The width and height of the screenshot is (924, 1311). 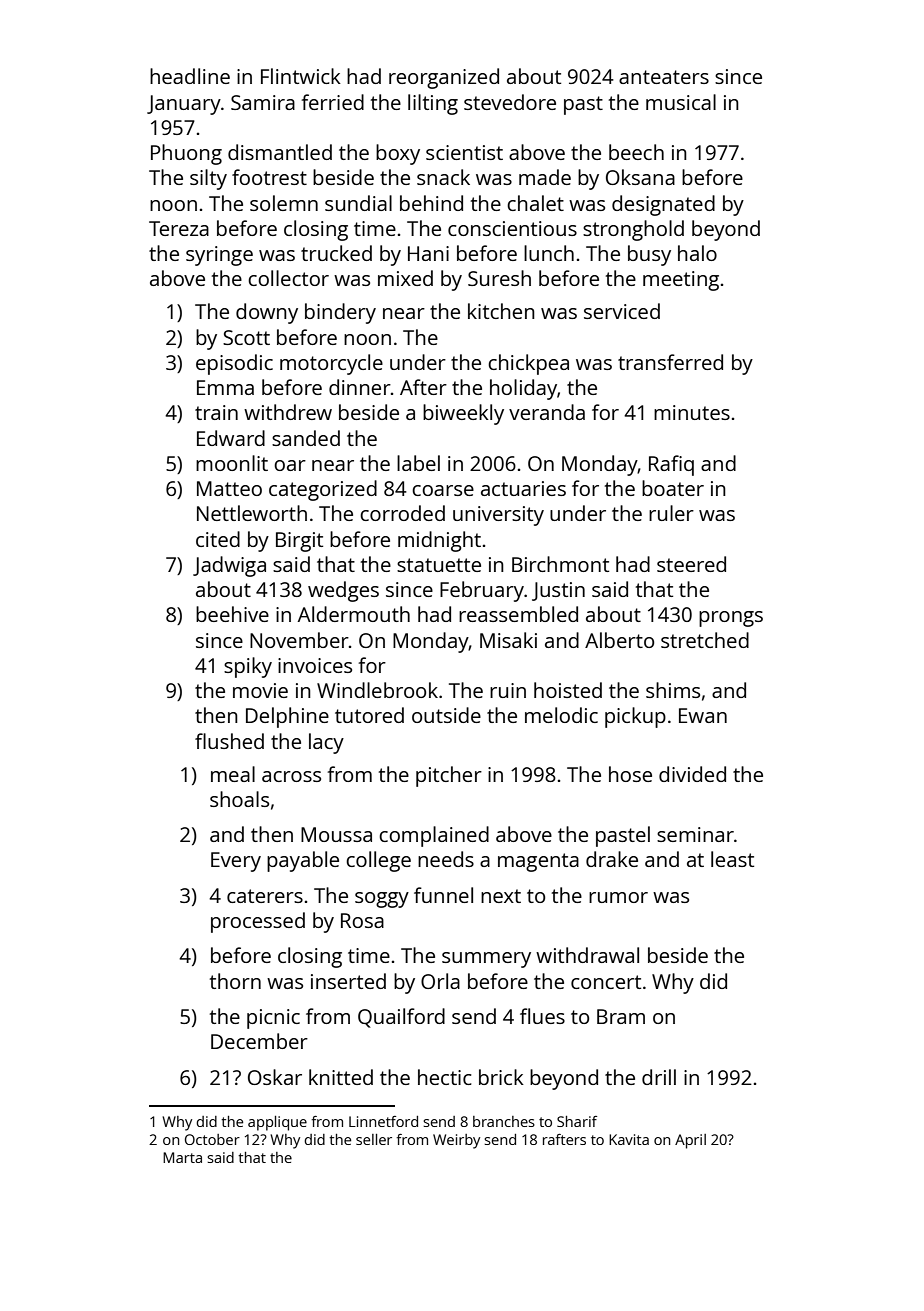 What do you see at coordinates (482, 591) in the screenshot?
I see `February` at bounding box center [482, 591].
